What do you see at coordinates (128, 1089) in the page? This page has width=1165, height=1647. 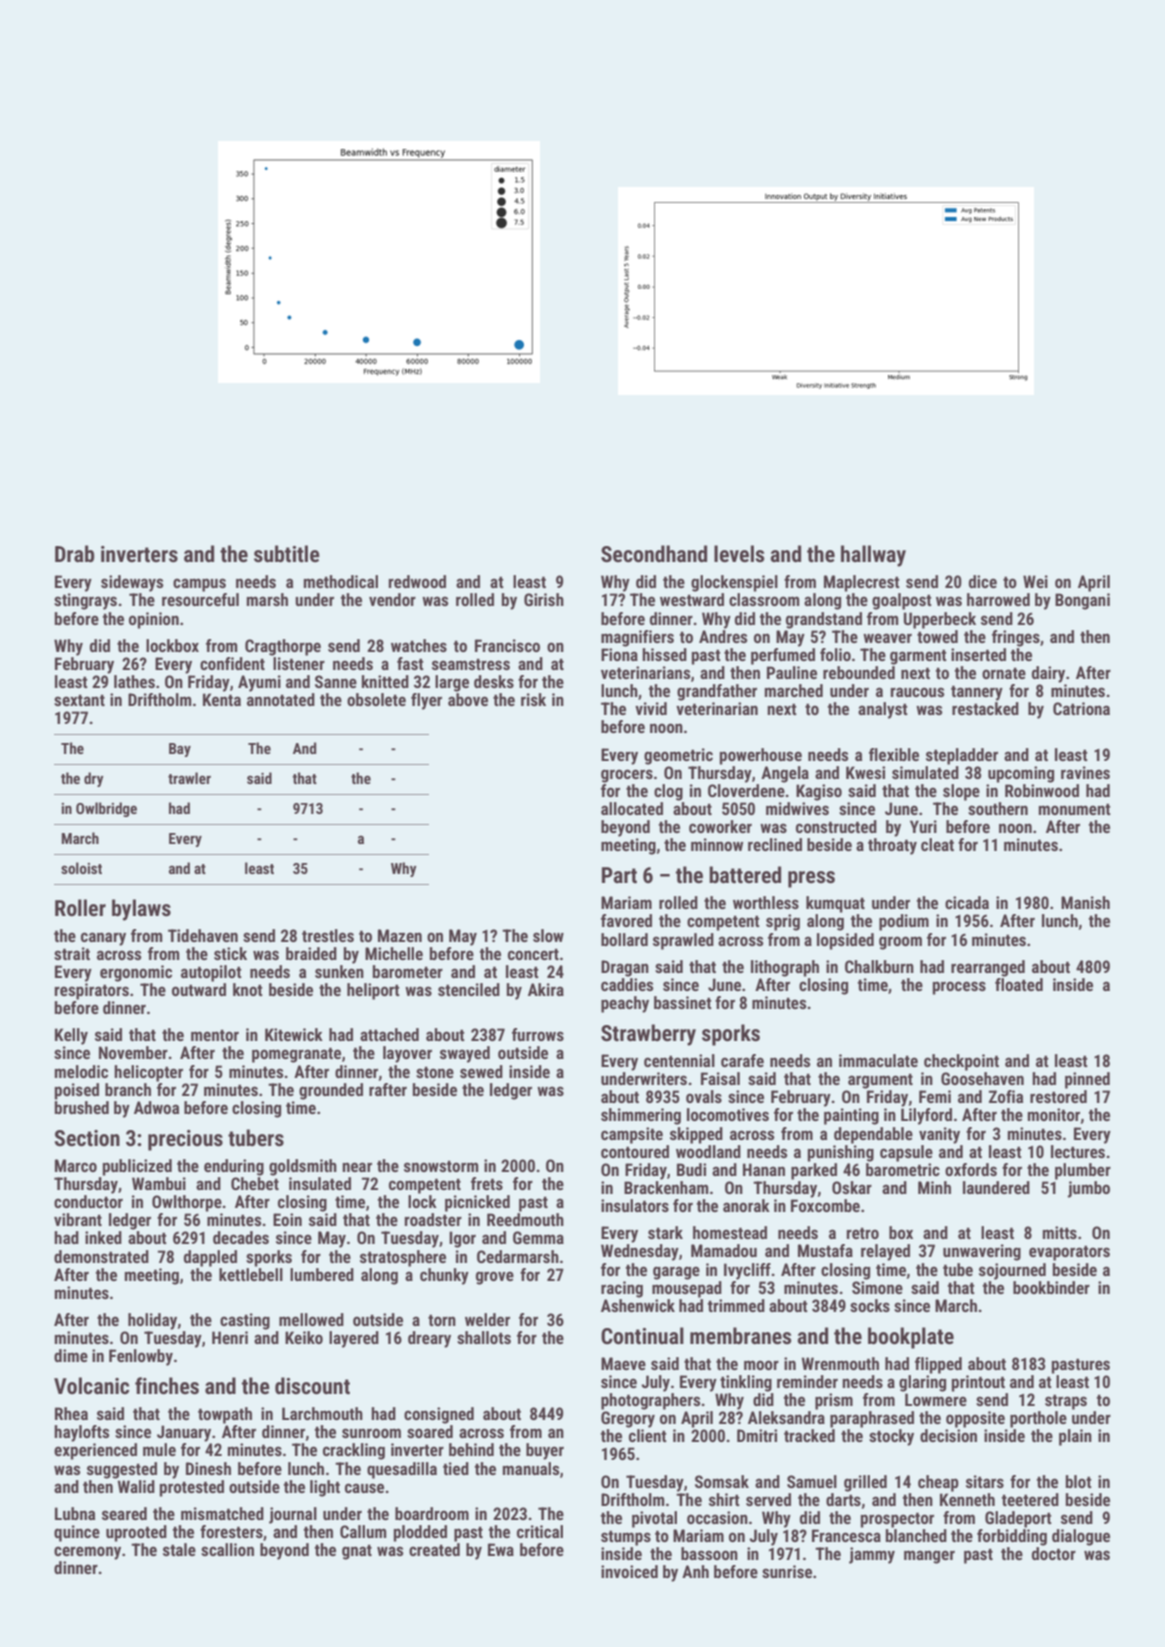 I see `branch` at bounding box center [128, 1089].
